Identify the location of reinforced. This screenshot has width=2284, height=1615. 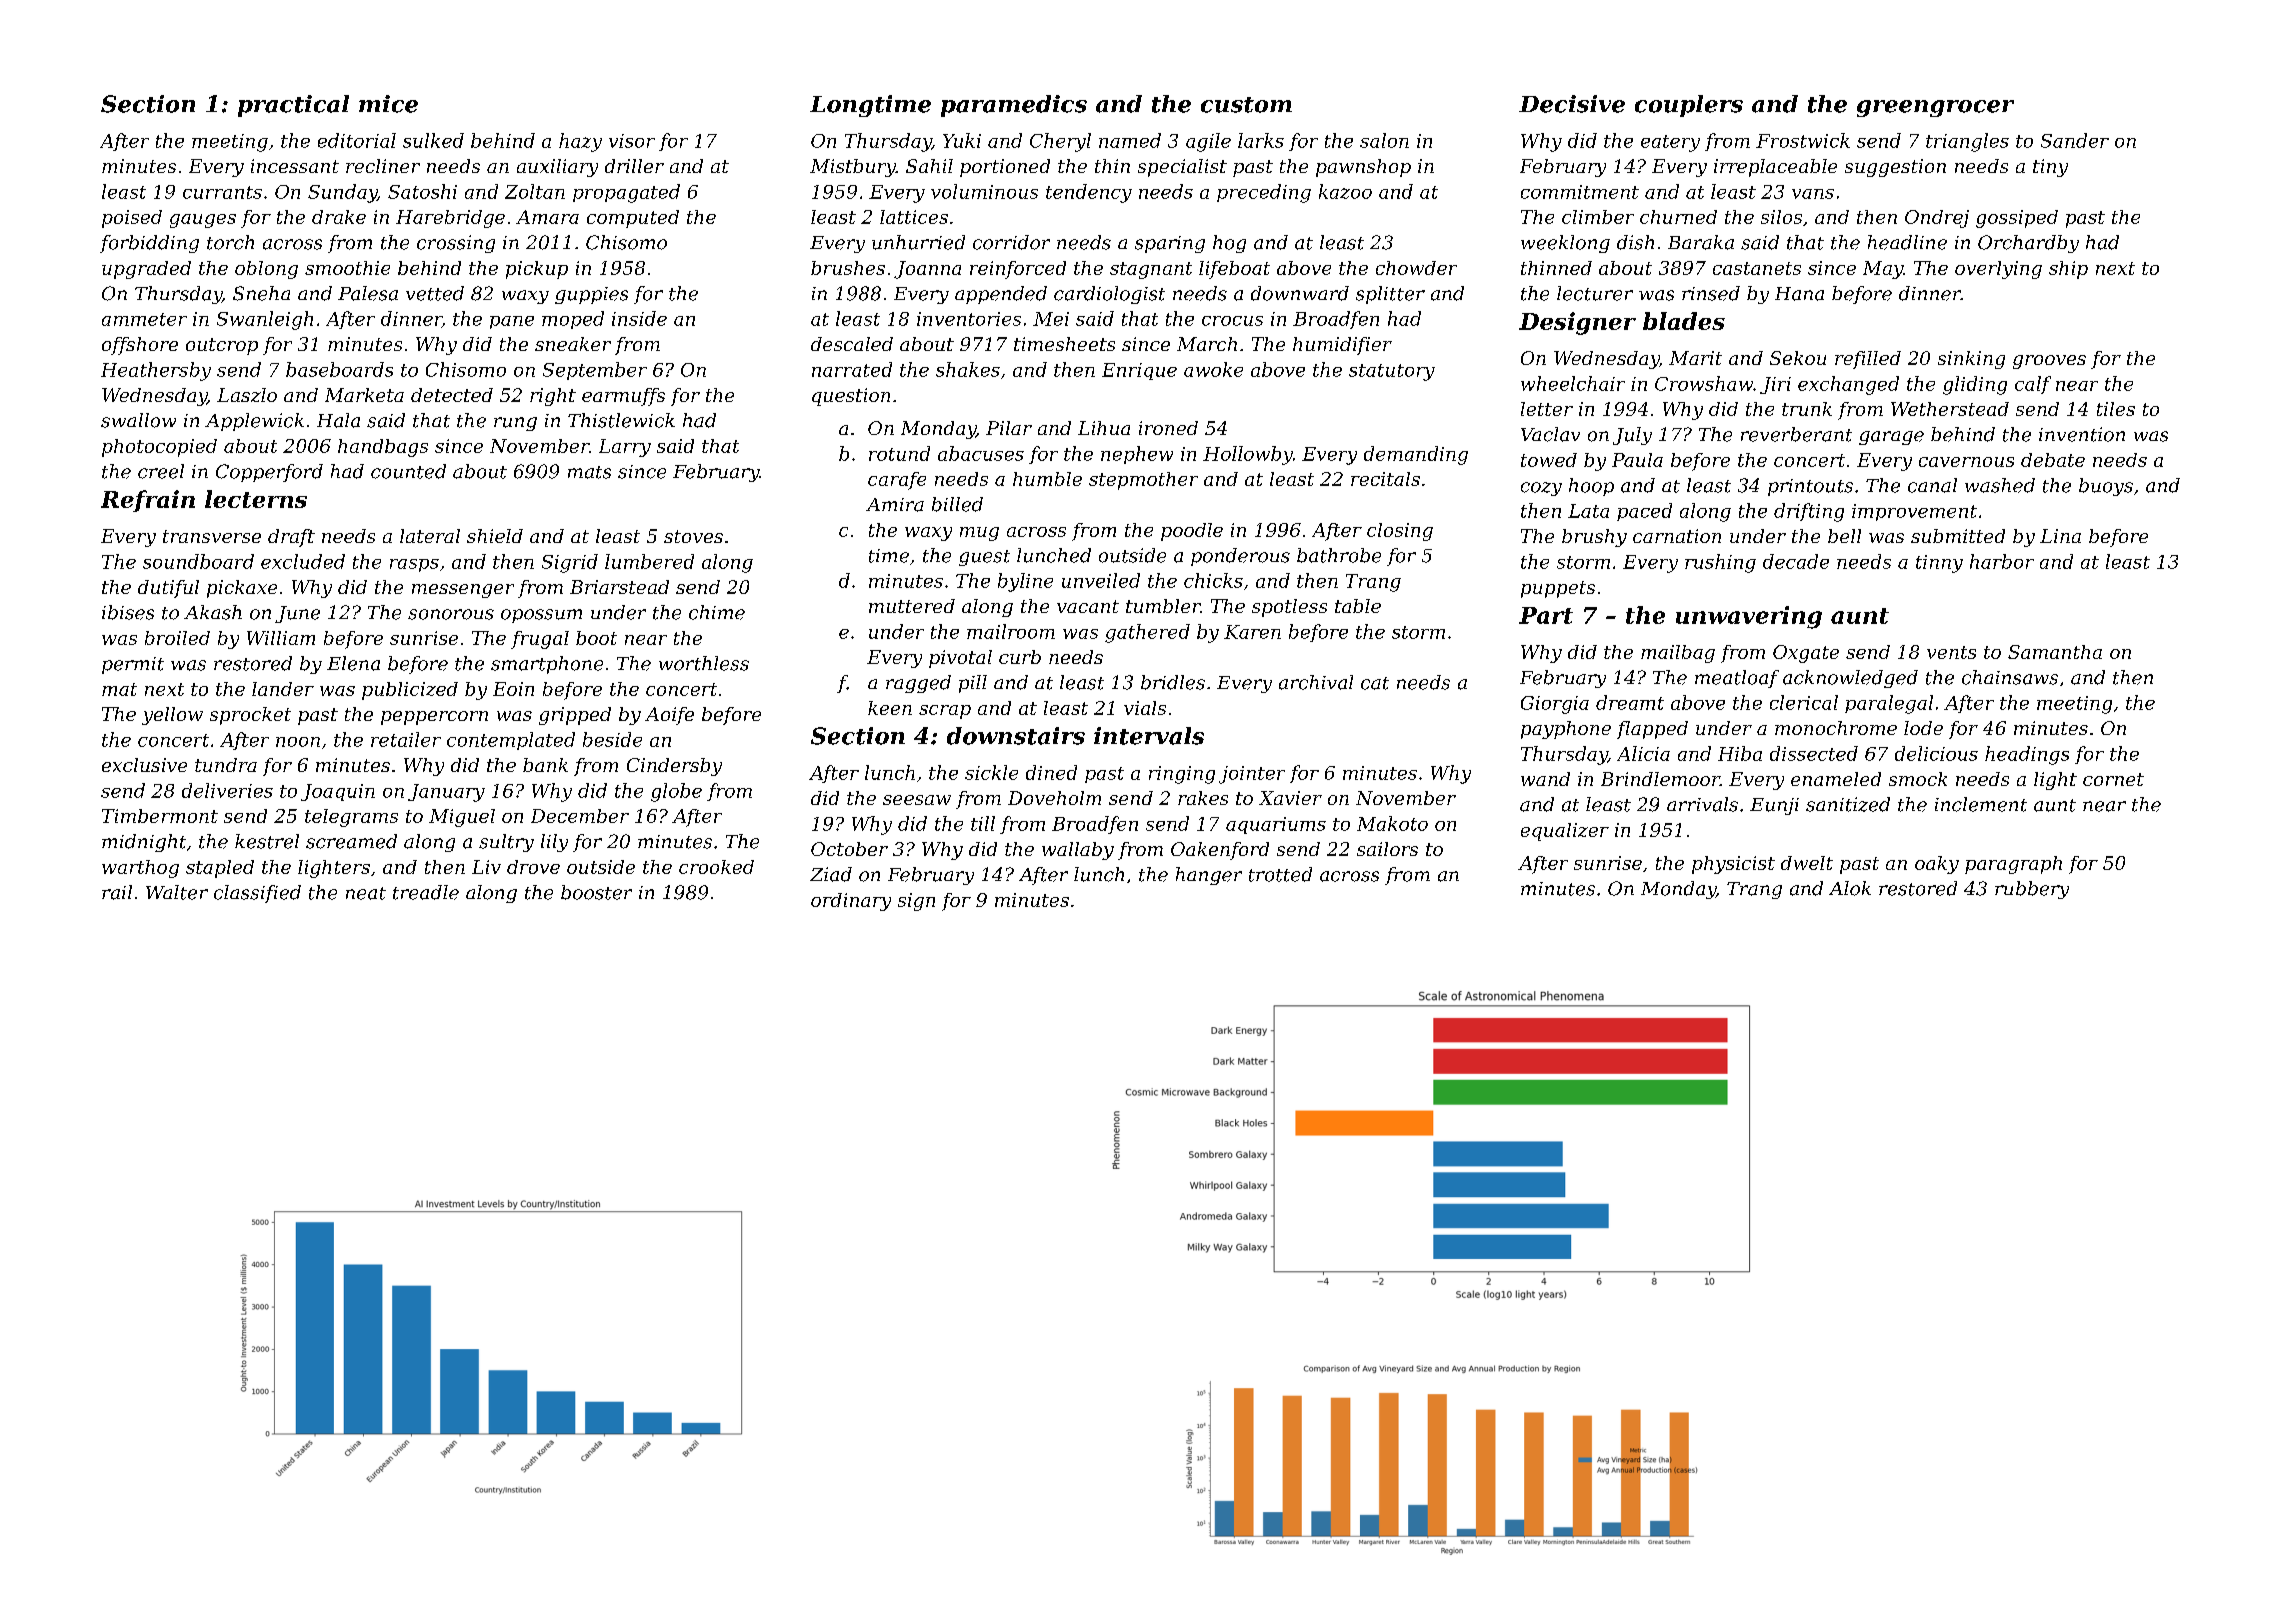
(1018, 270).
